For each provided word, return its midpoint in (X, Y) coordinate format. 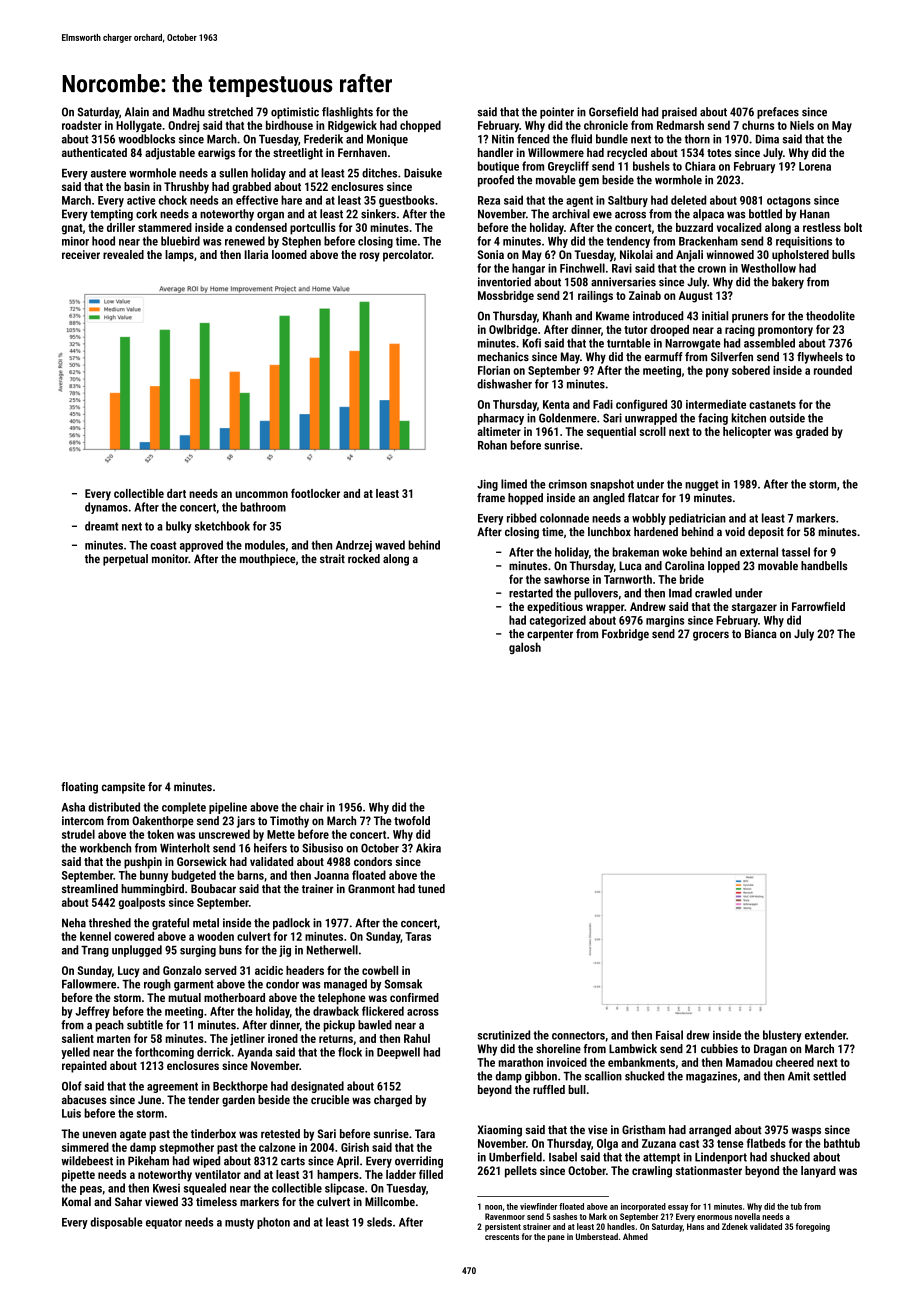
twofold (412, 820)
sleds (379, 1222)
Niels (802, 125)
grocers (711, 636)
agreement (172, 1087)
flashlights (347, 113)
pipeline (228, 808)
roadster (82, 125)
